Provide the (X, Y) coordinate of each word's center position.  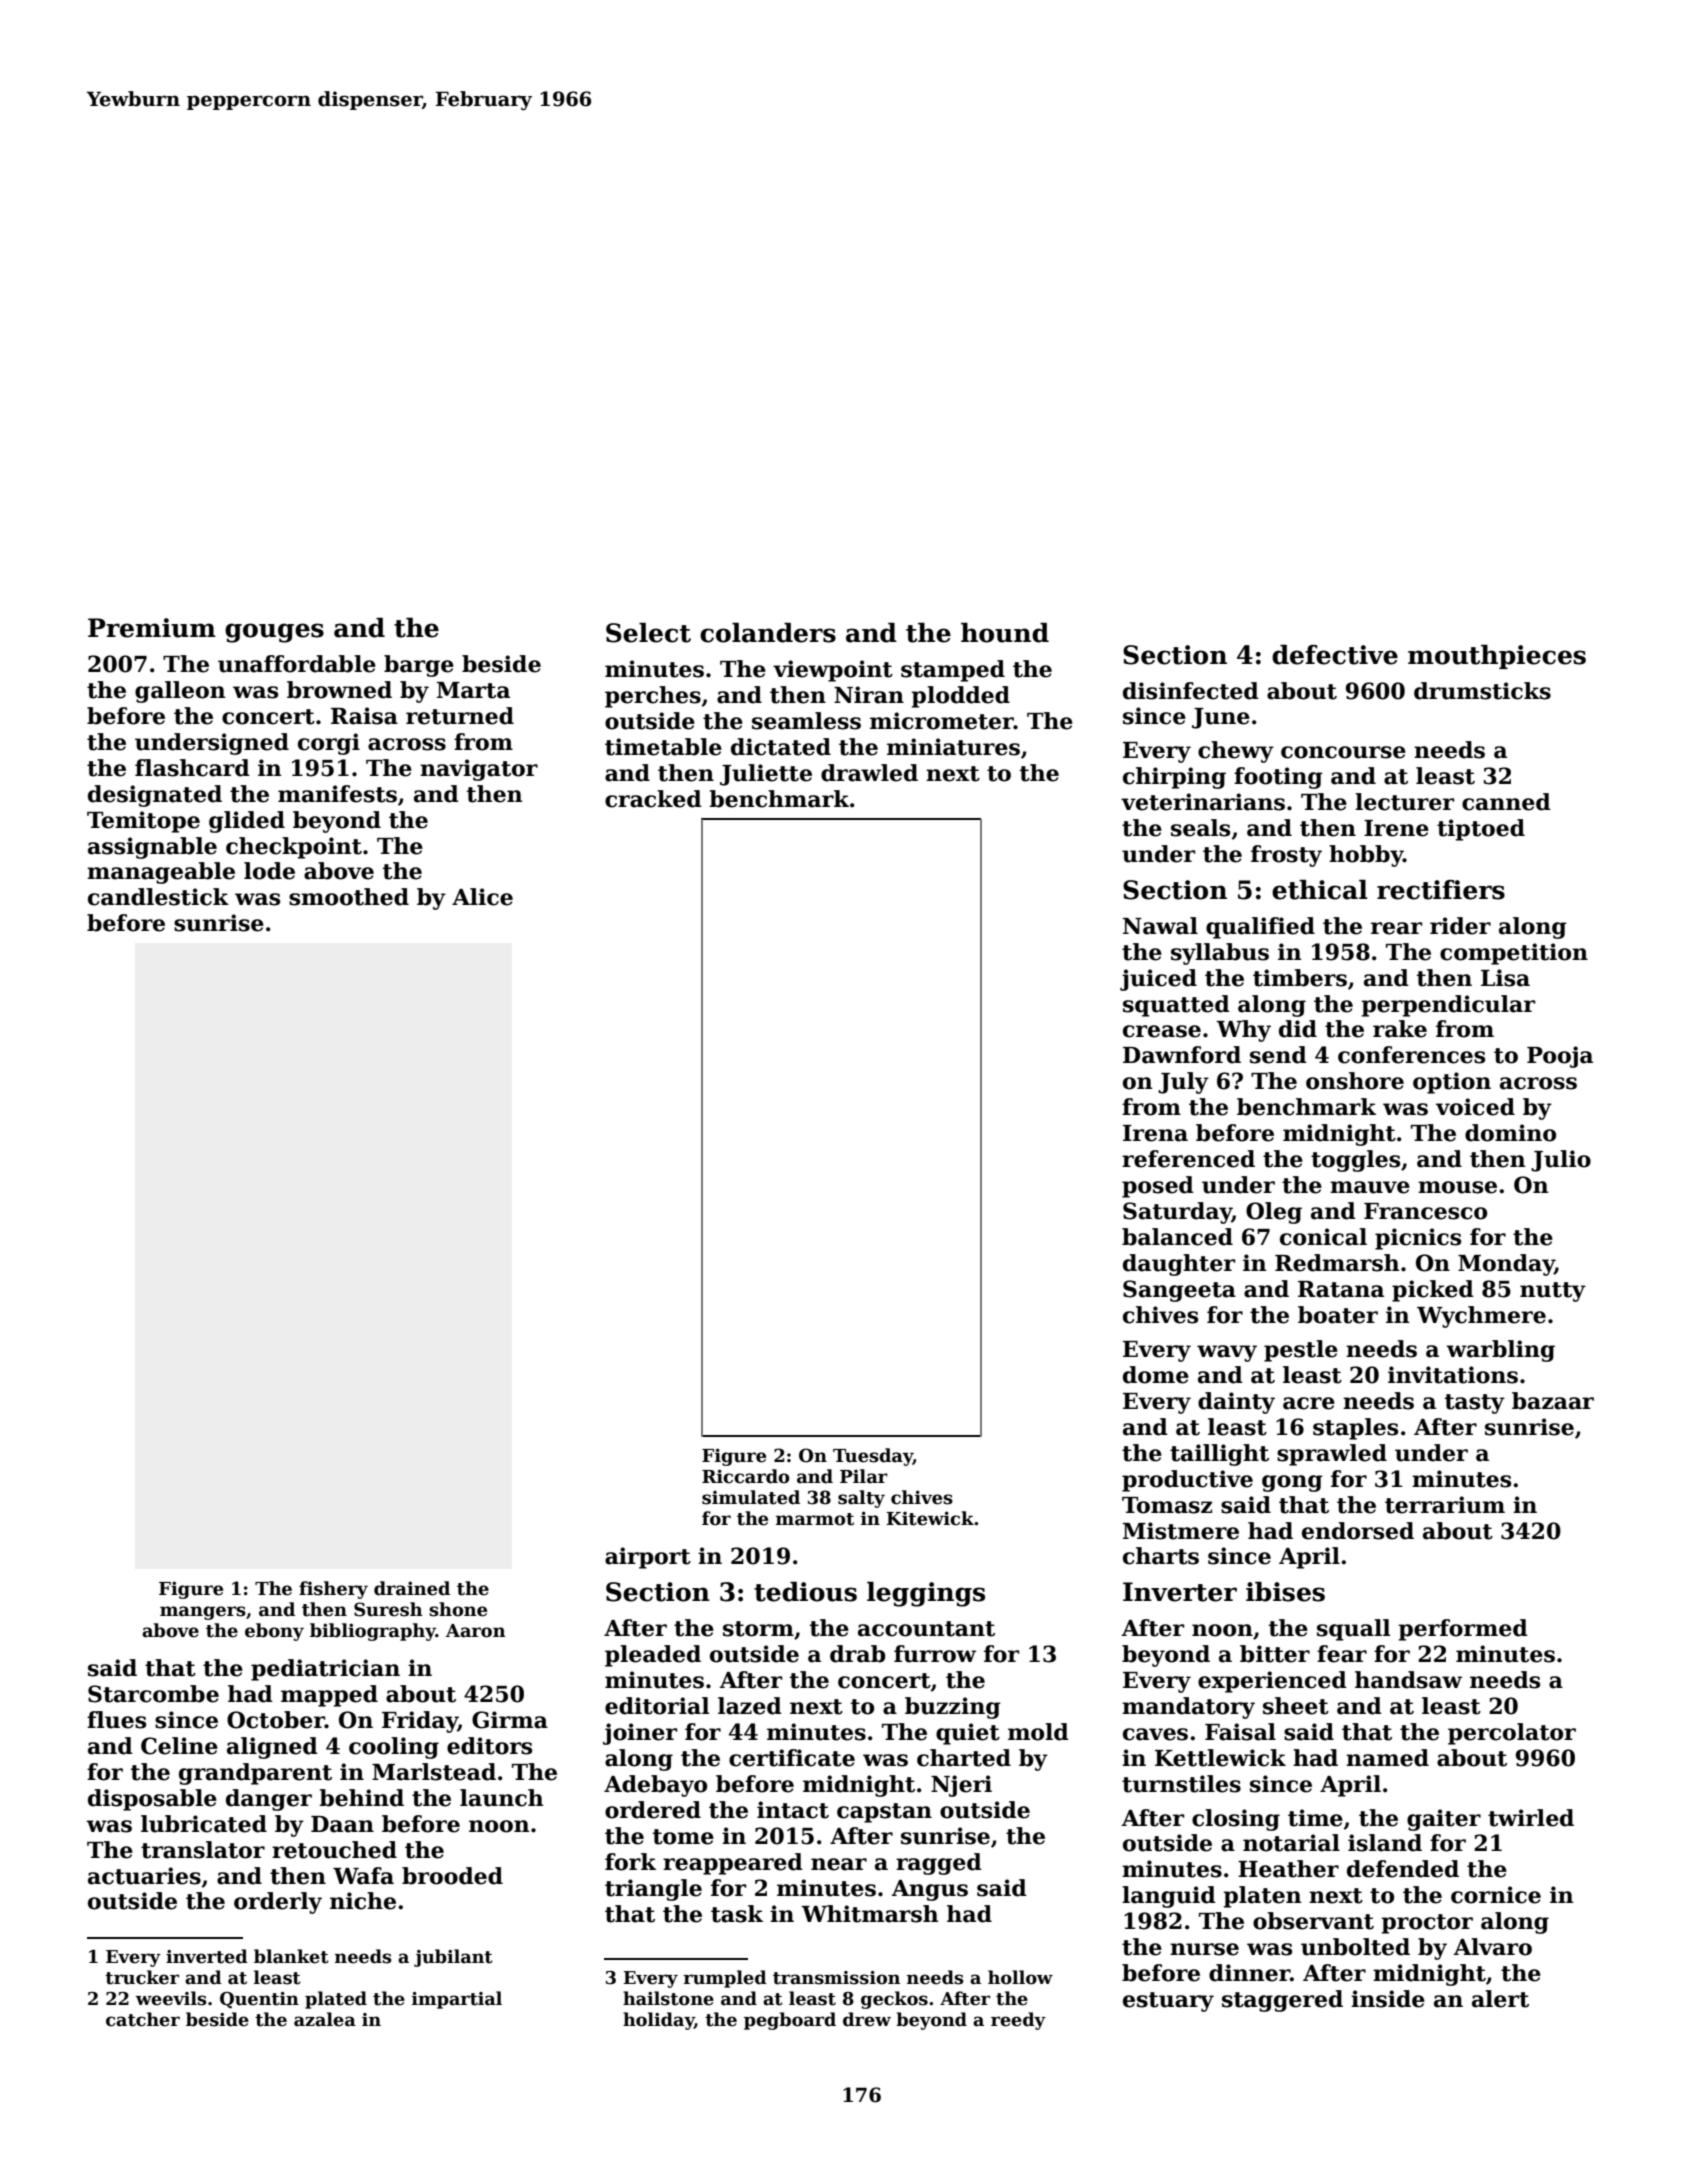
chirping (1174, 778)
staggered (1282, 2001)
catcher (143, 2019)
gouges (274, 633)
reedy (1018, 2021)
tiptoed (1481, 830)
